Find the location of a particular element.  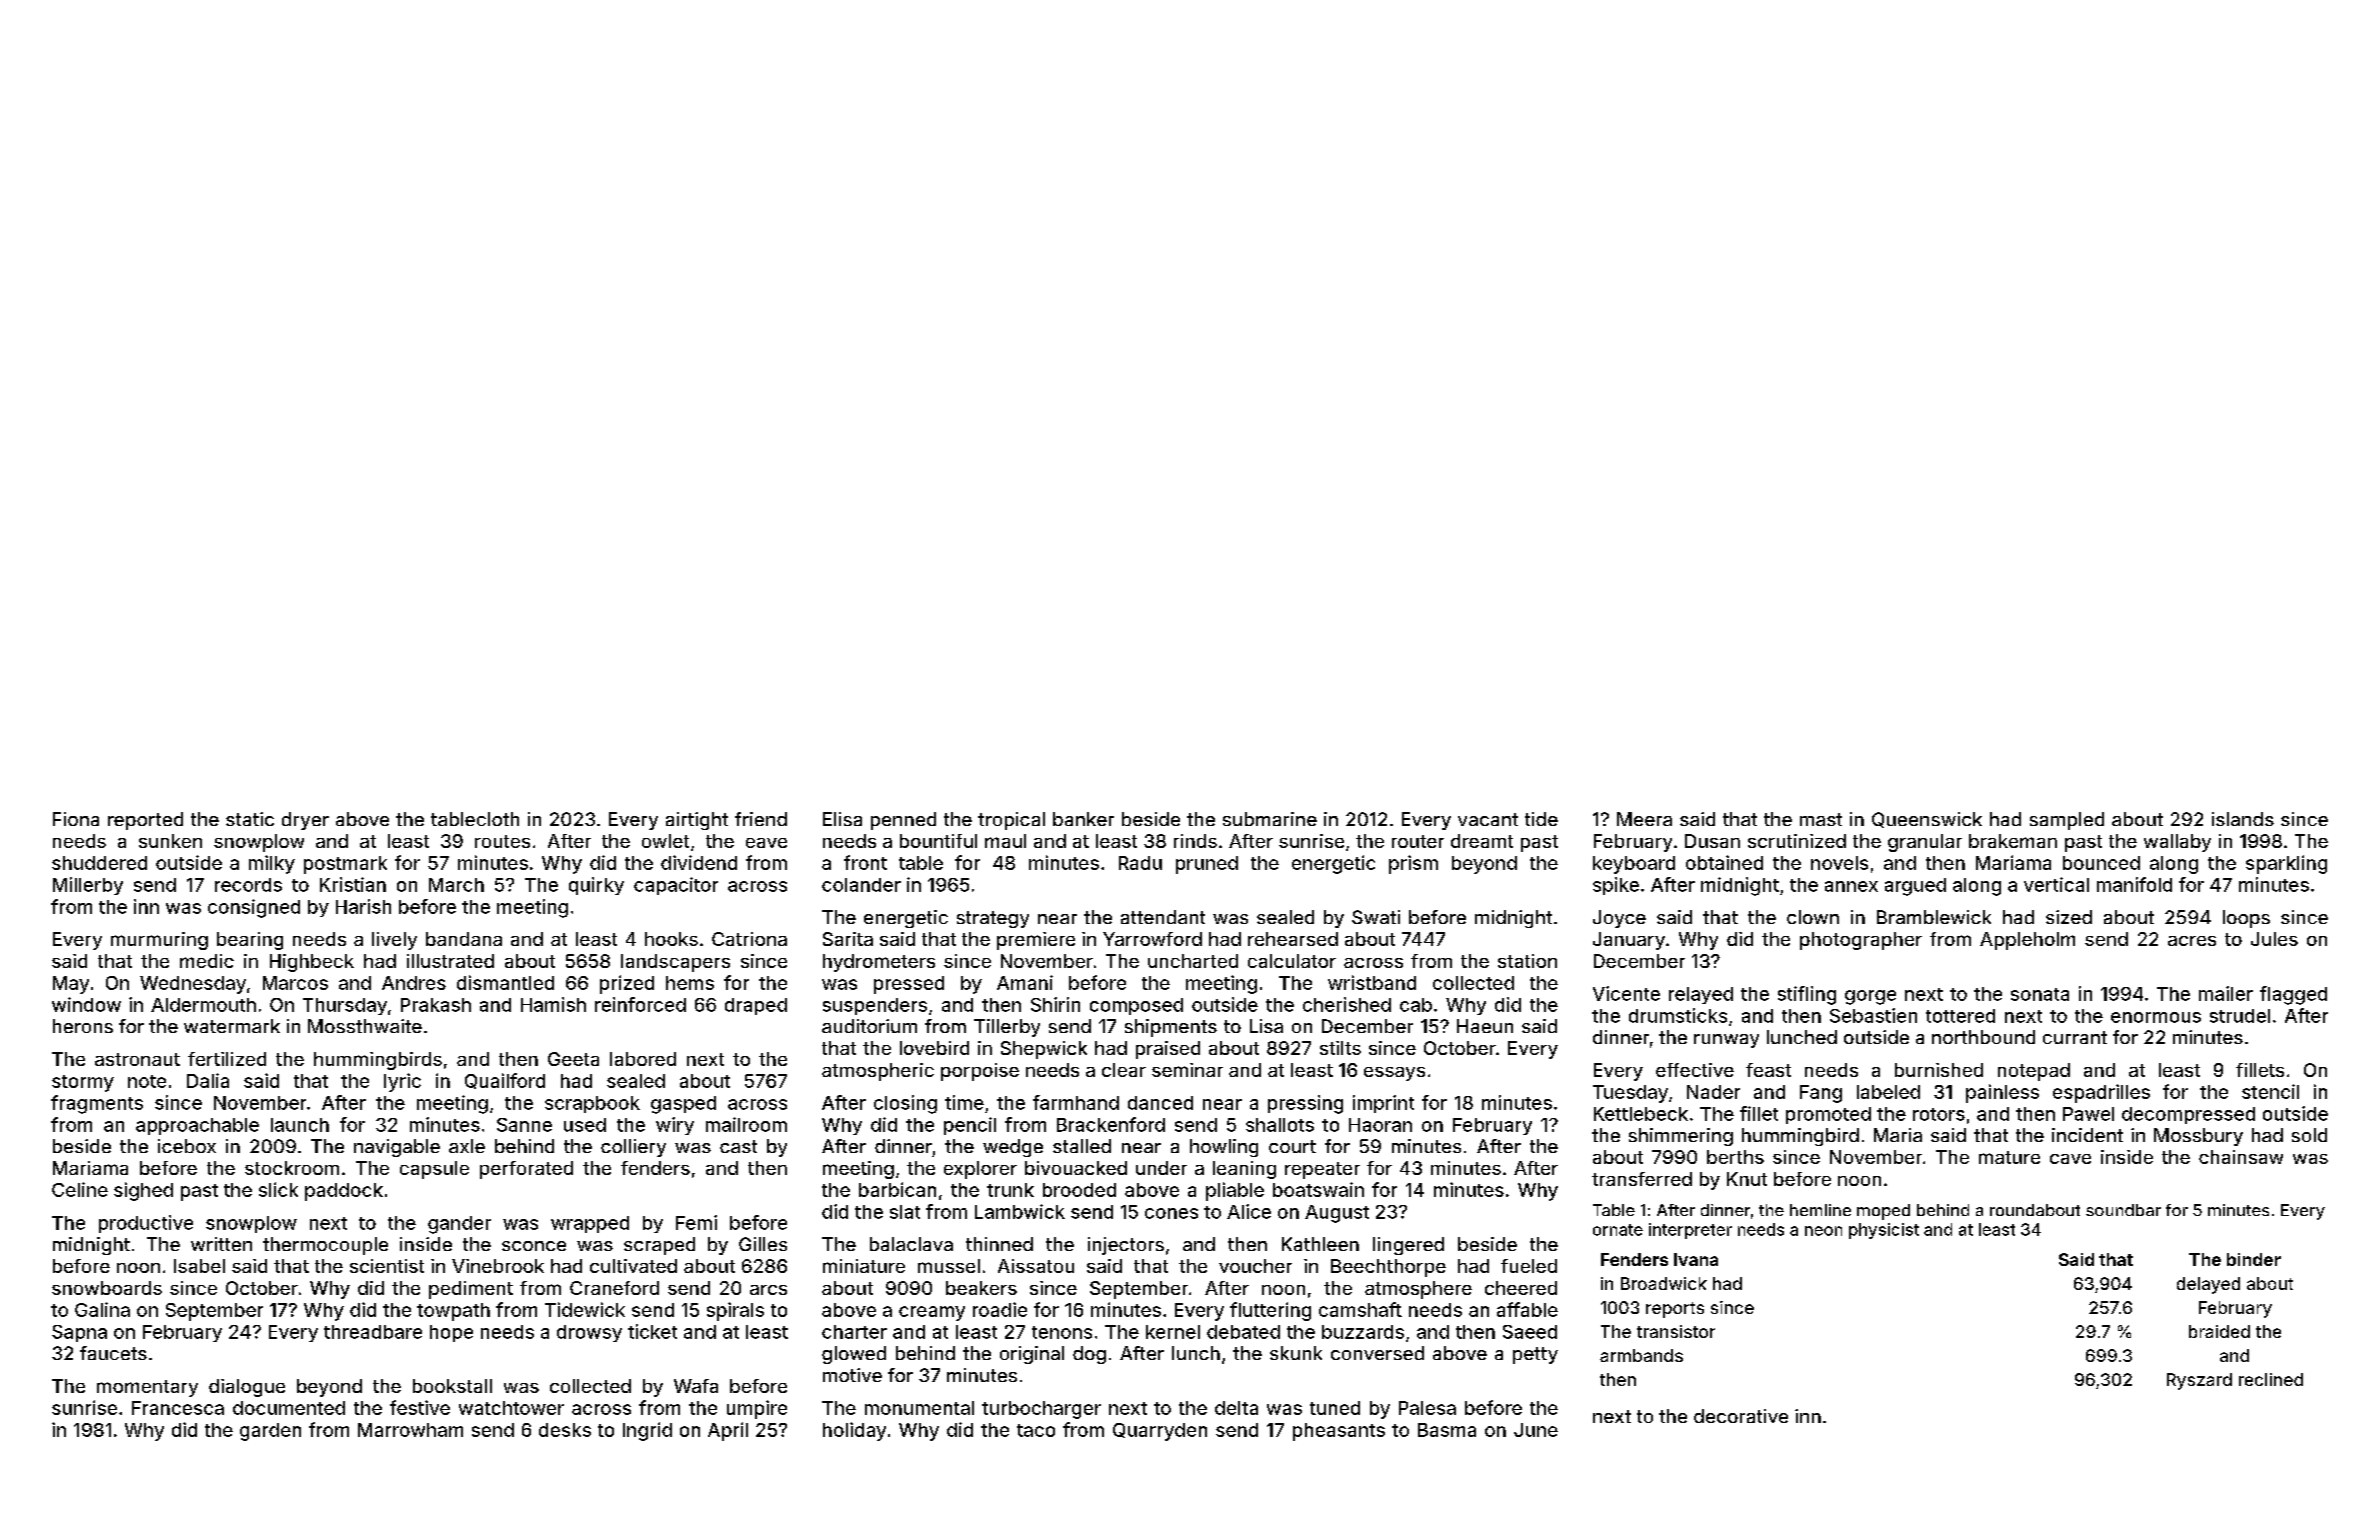

drowsy is located at coordinates (589, 1333).
